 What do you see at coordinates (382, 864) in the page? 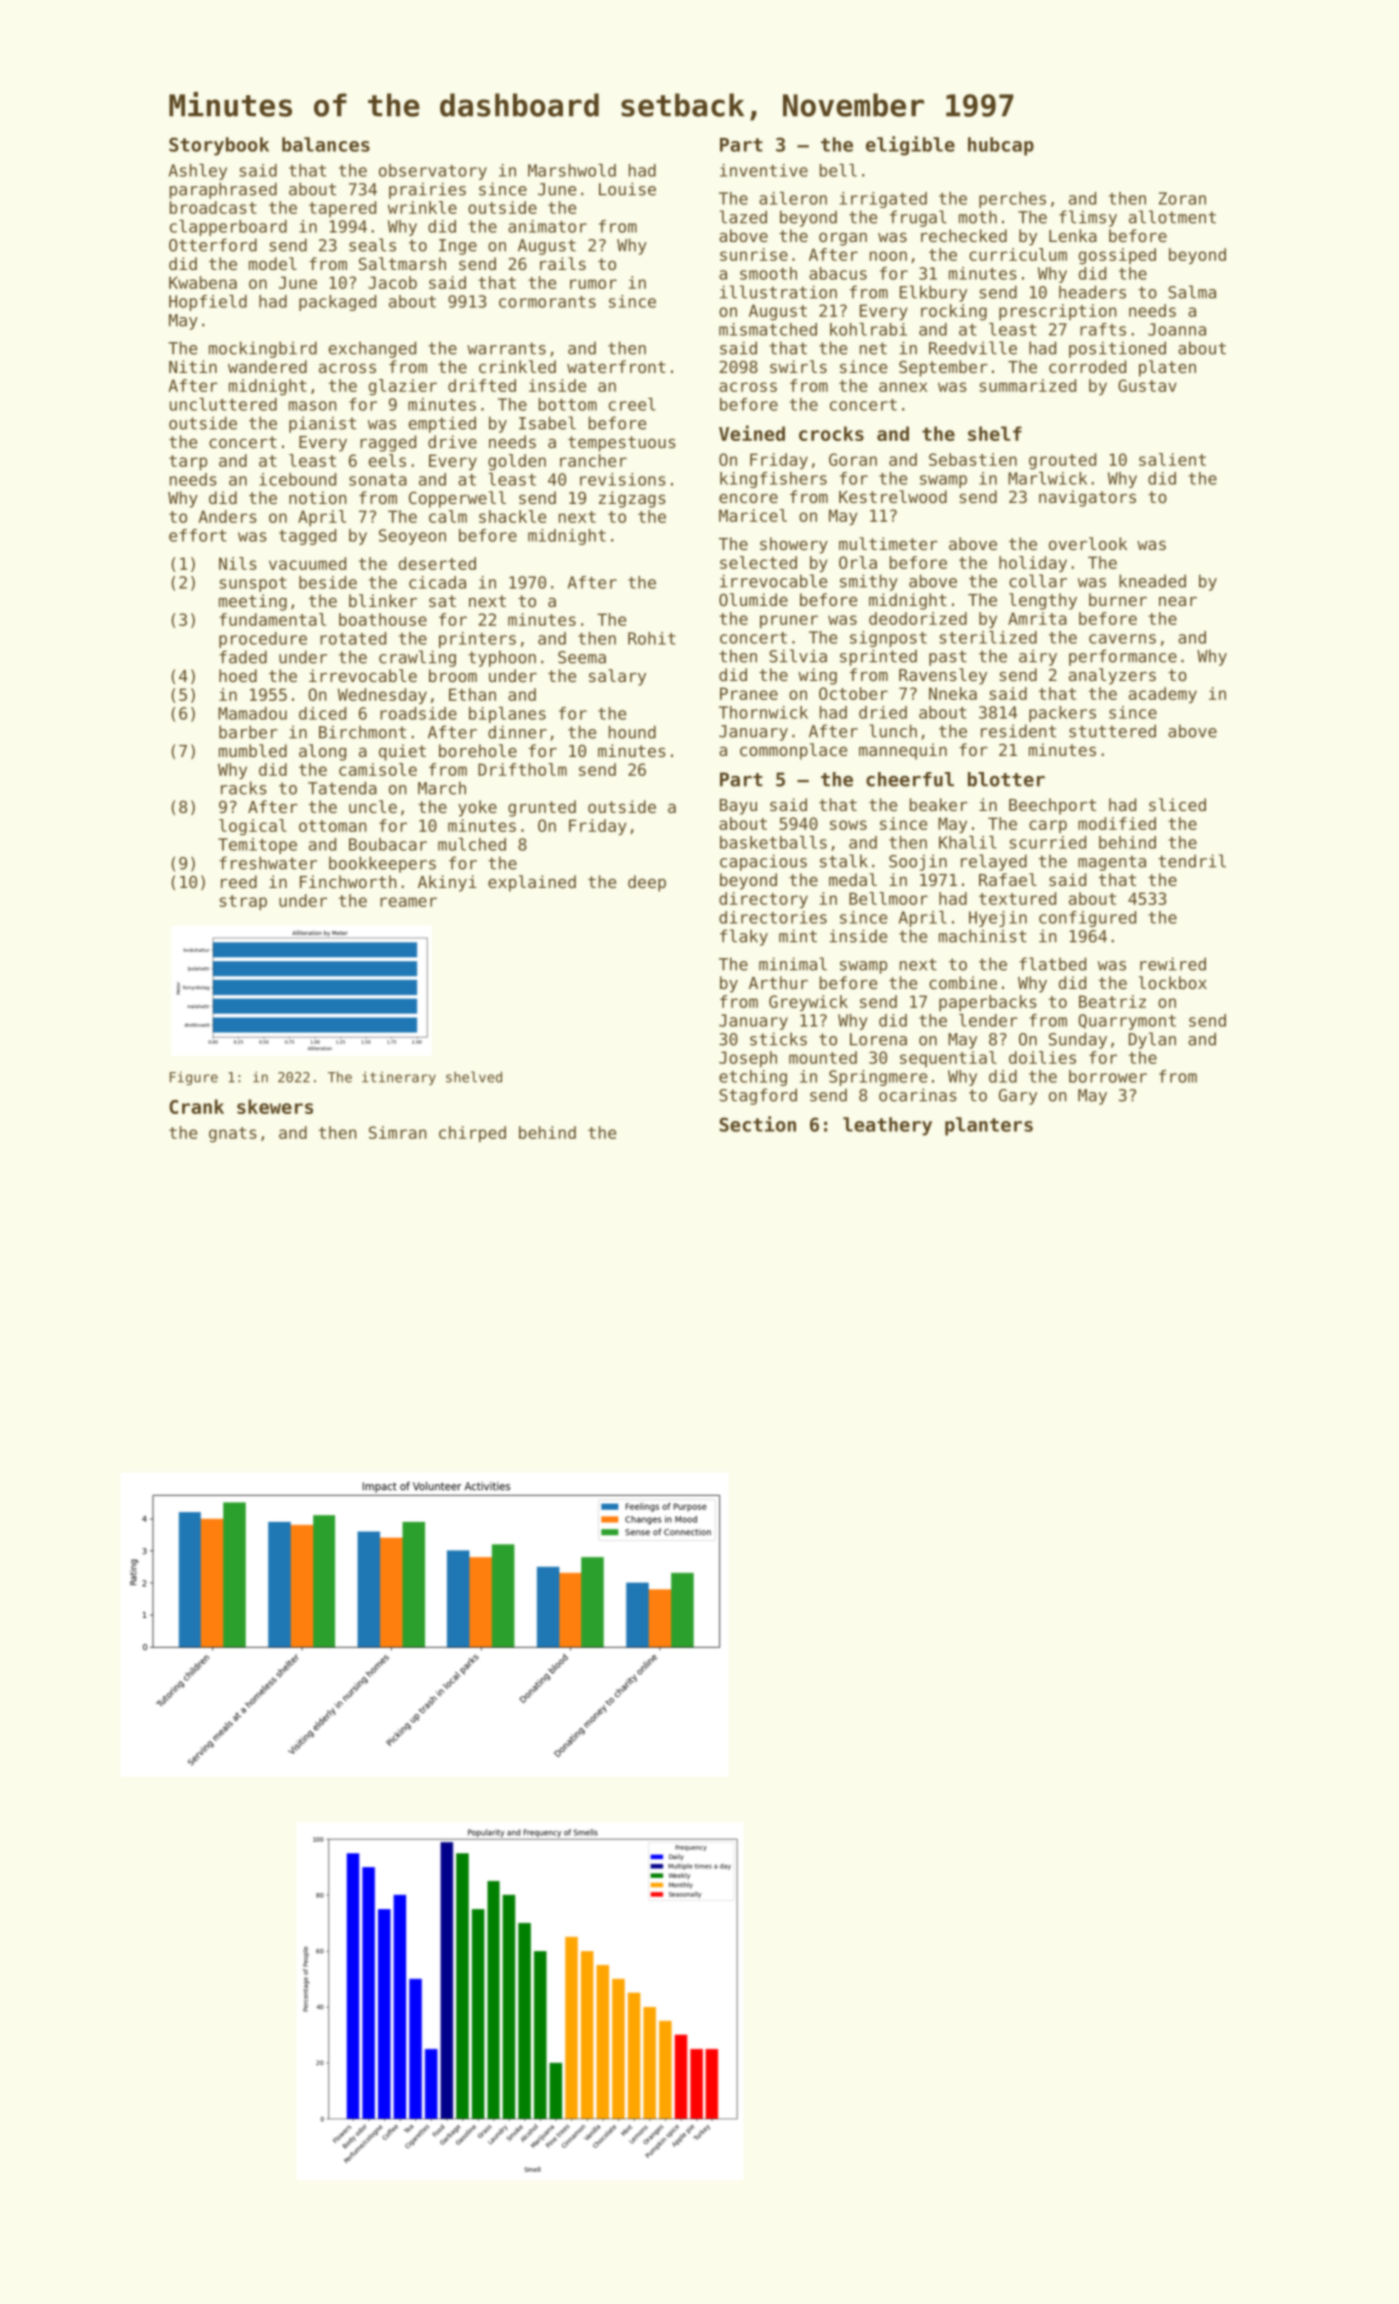
I see `bookkeepers` at bounding box center [382, 864].
